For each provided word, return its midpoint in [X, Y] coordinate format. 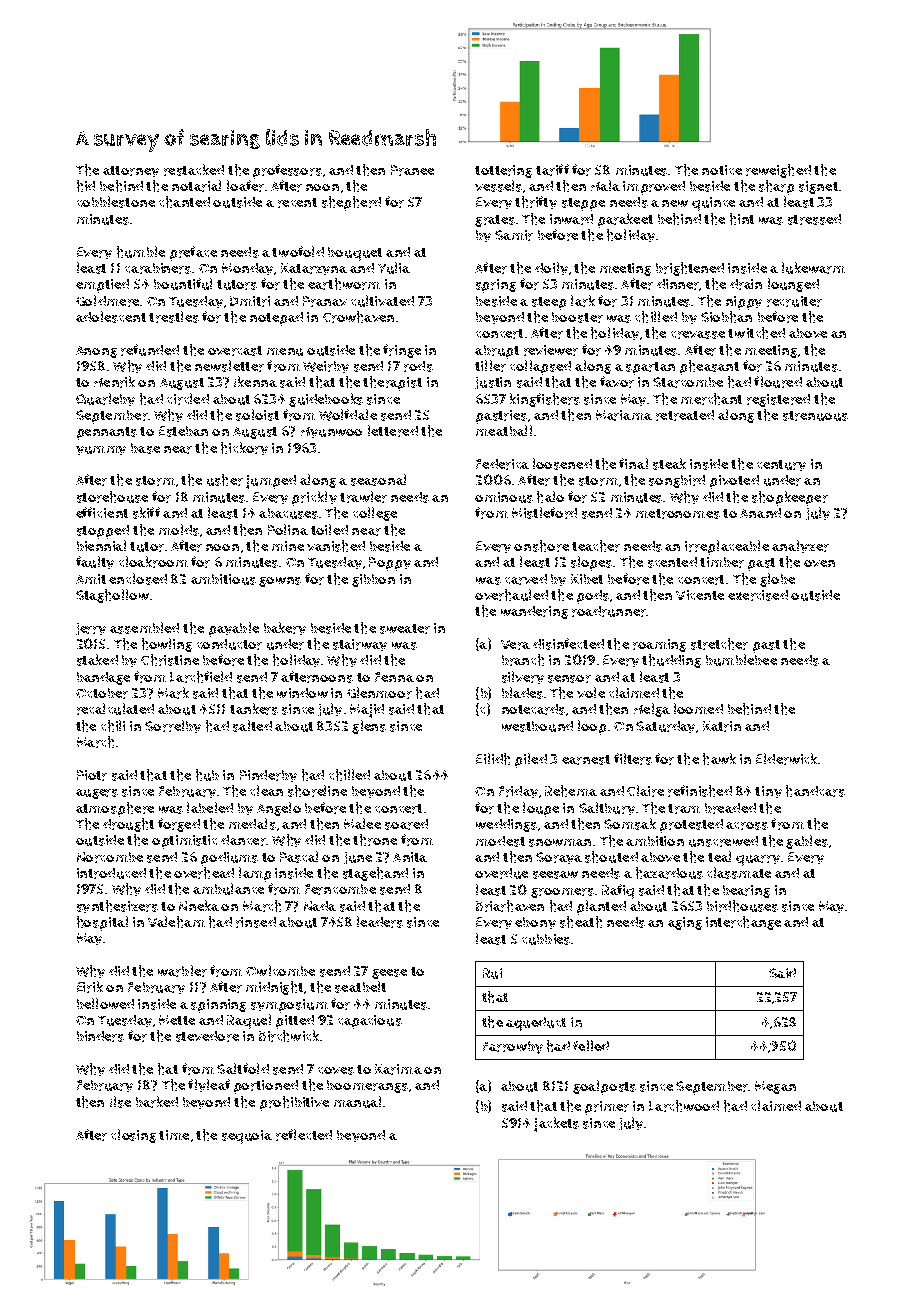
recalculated [115, 709]
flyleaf [209, 1085]
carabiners [158, 268]
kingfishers [545, 400]
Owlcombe [280, 970]
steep [549, 303]
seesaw [555, 875]
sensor [569, 679]
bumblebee [741, 660]
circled [188, 399]
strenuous [815, 416]
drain [746, 284]
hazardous [669, 873]
